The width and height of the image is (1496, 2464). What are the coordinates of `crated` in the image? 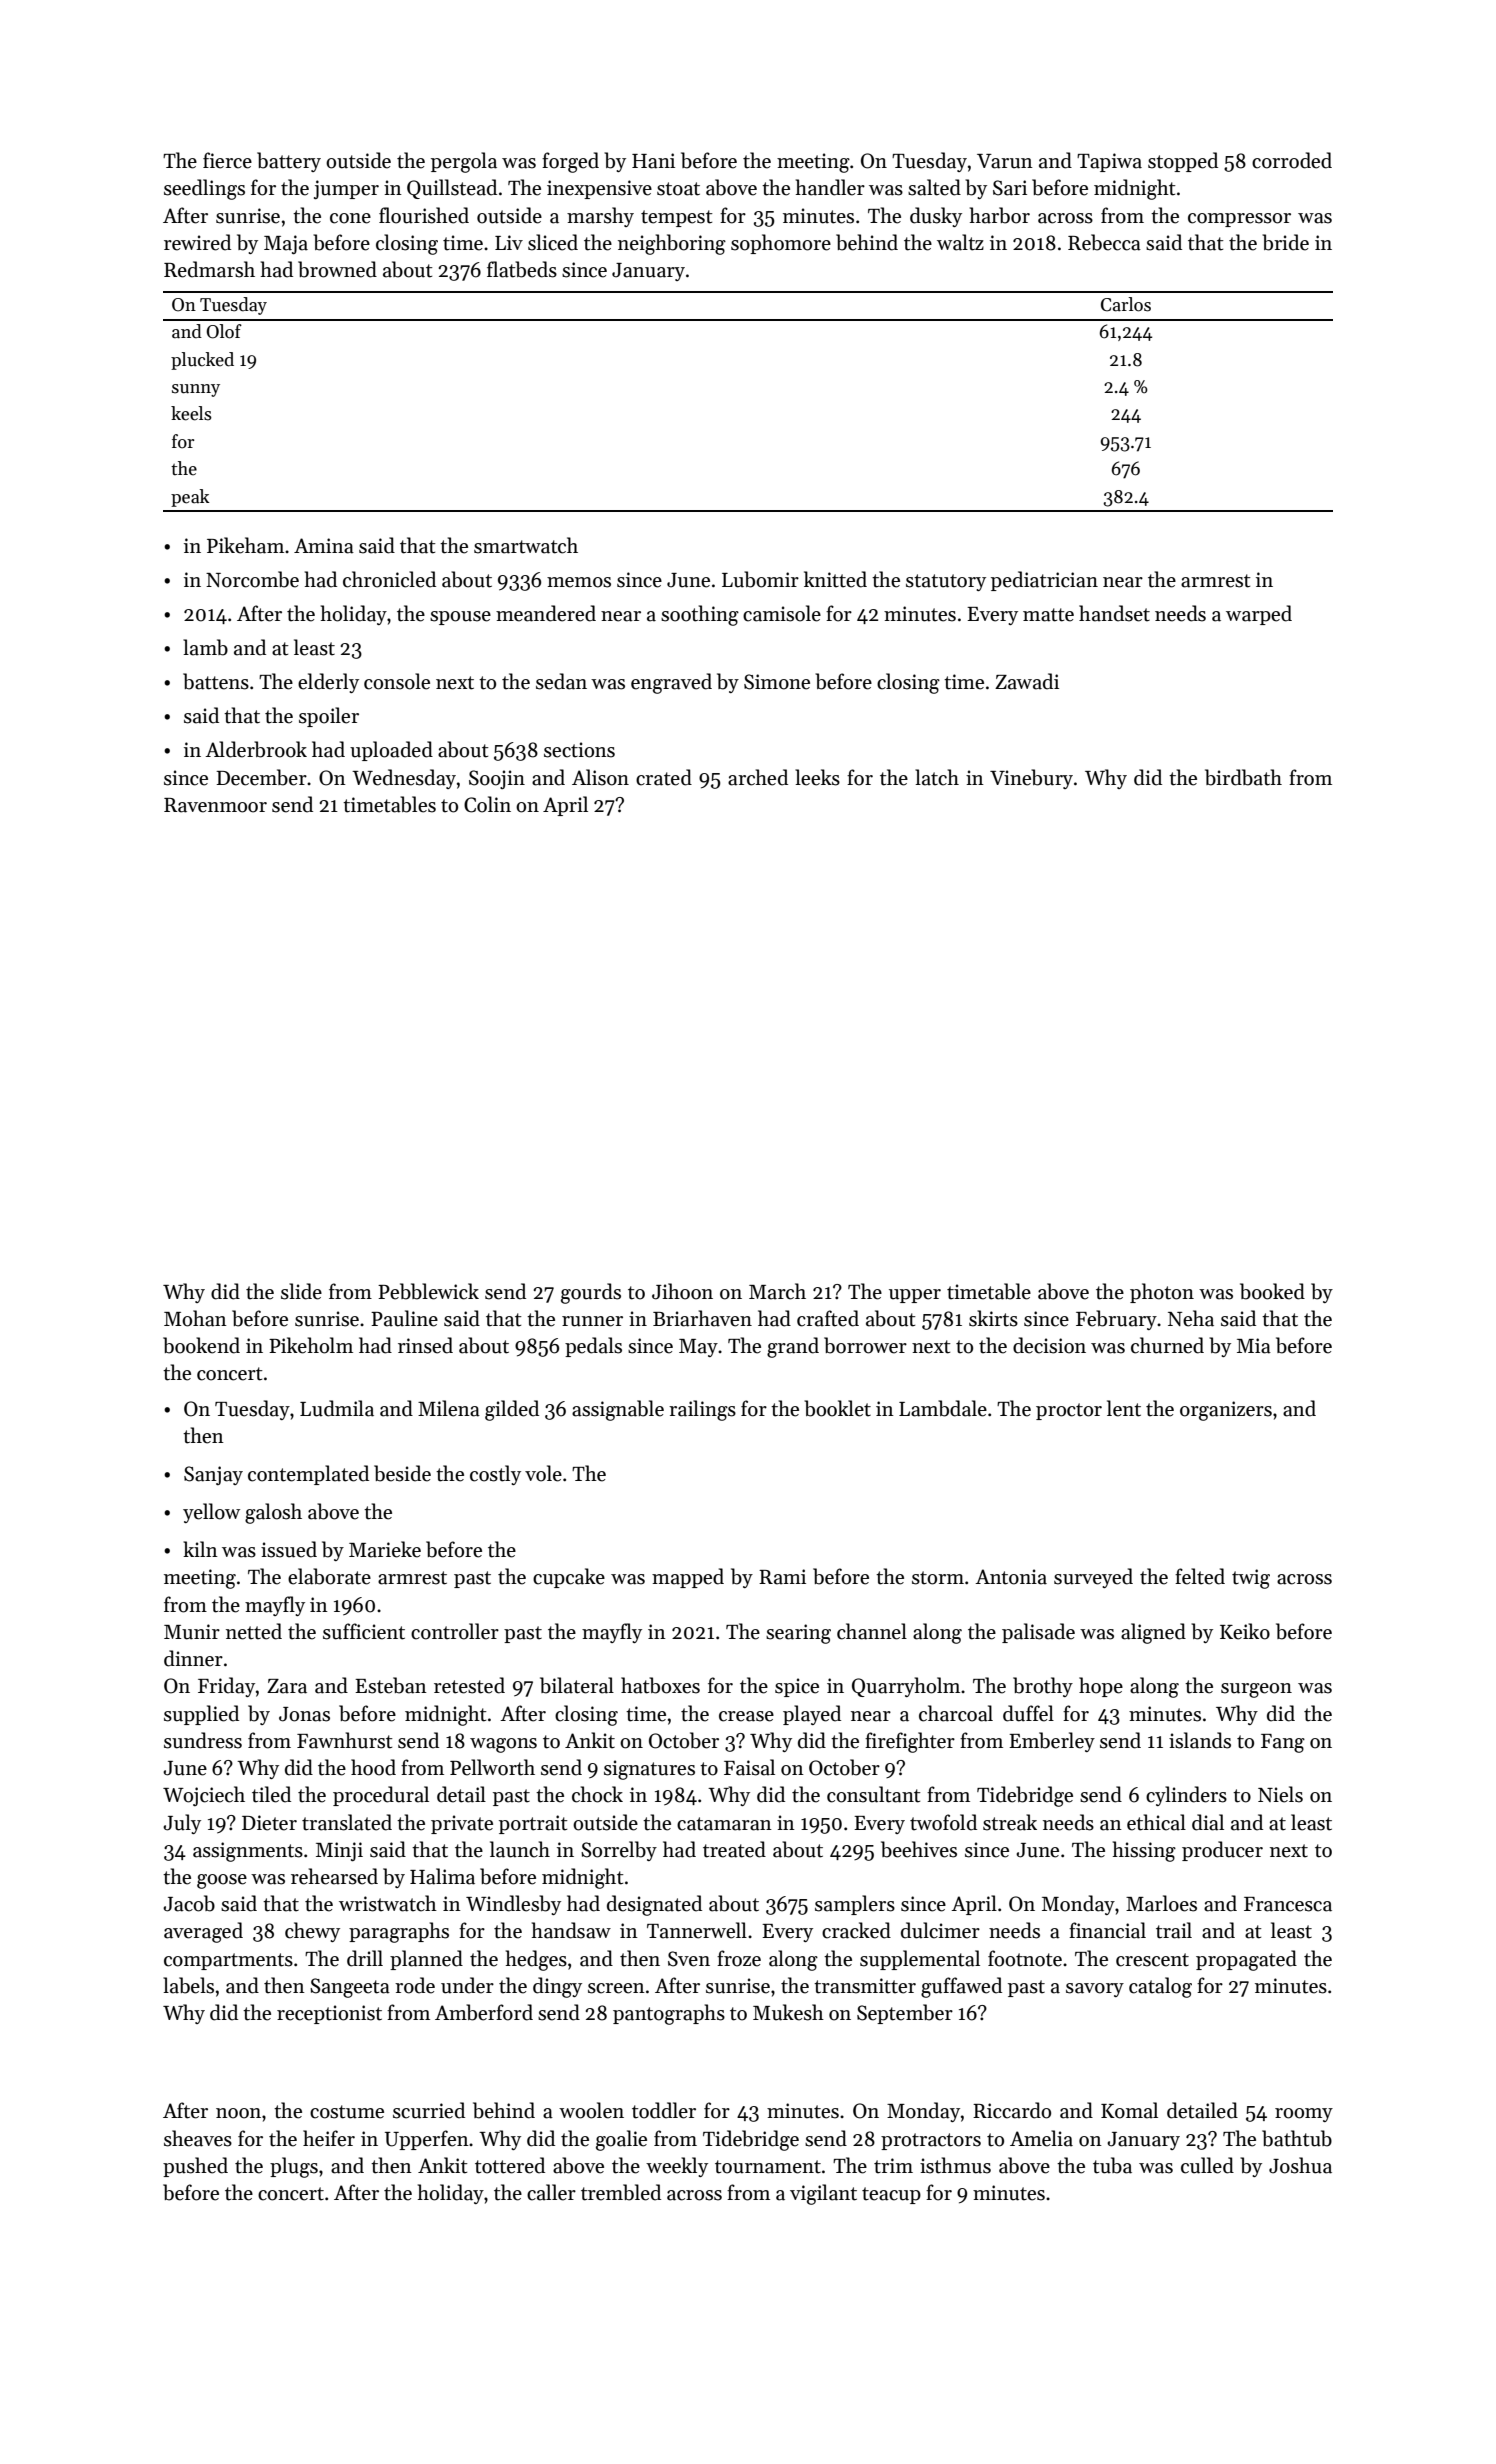 It's located at (664, 777).
